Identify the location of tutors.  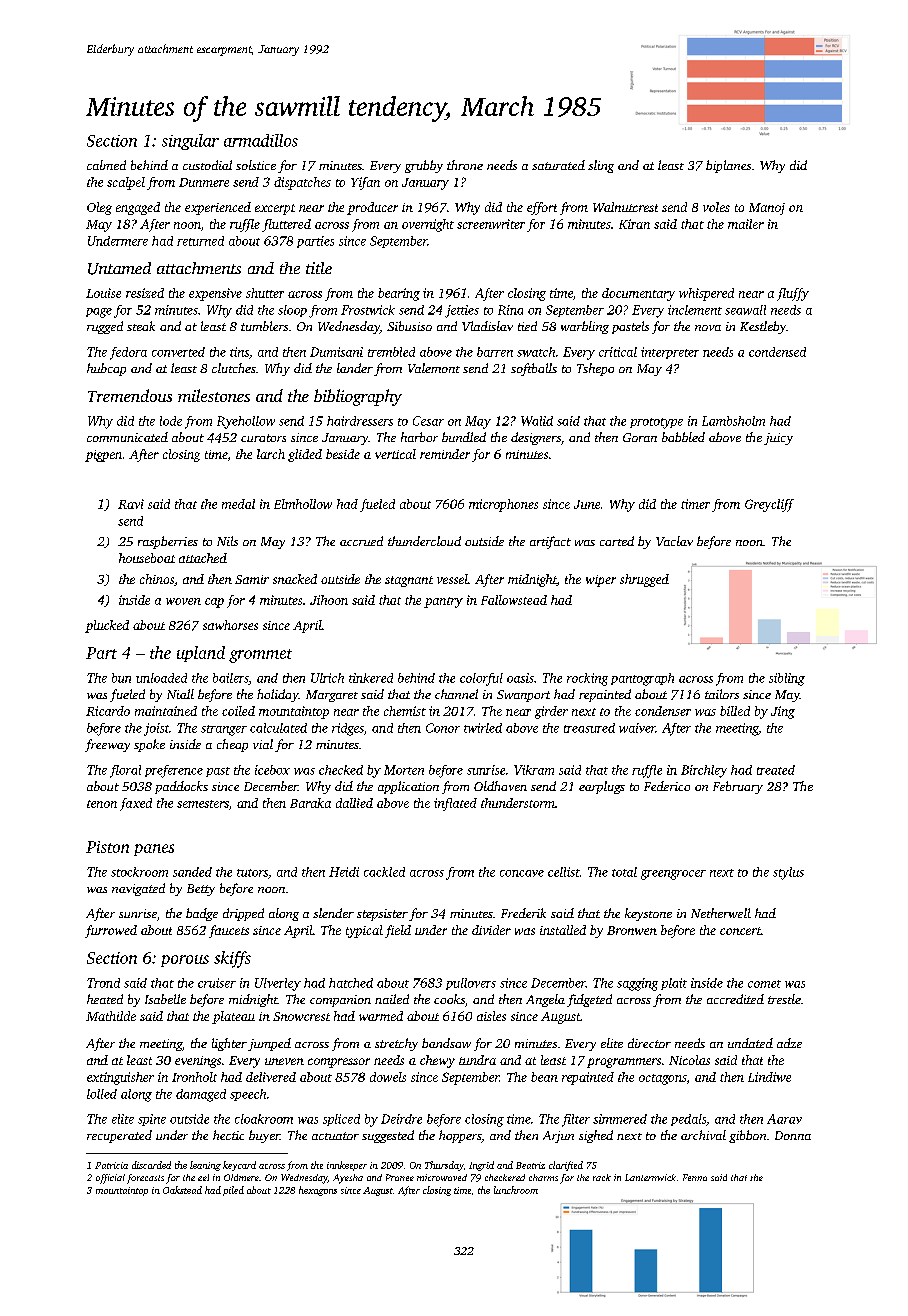
(252, 873).
